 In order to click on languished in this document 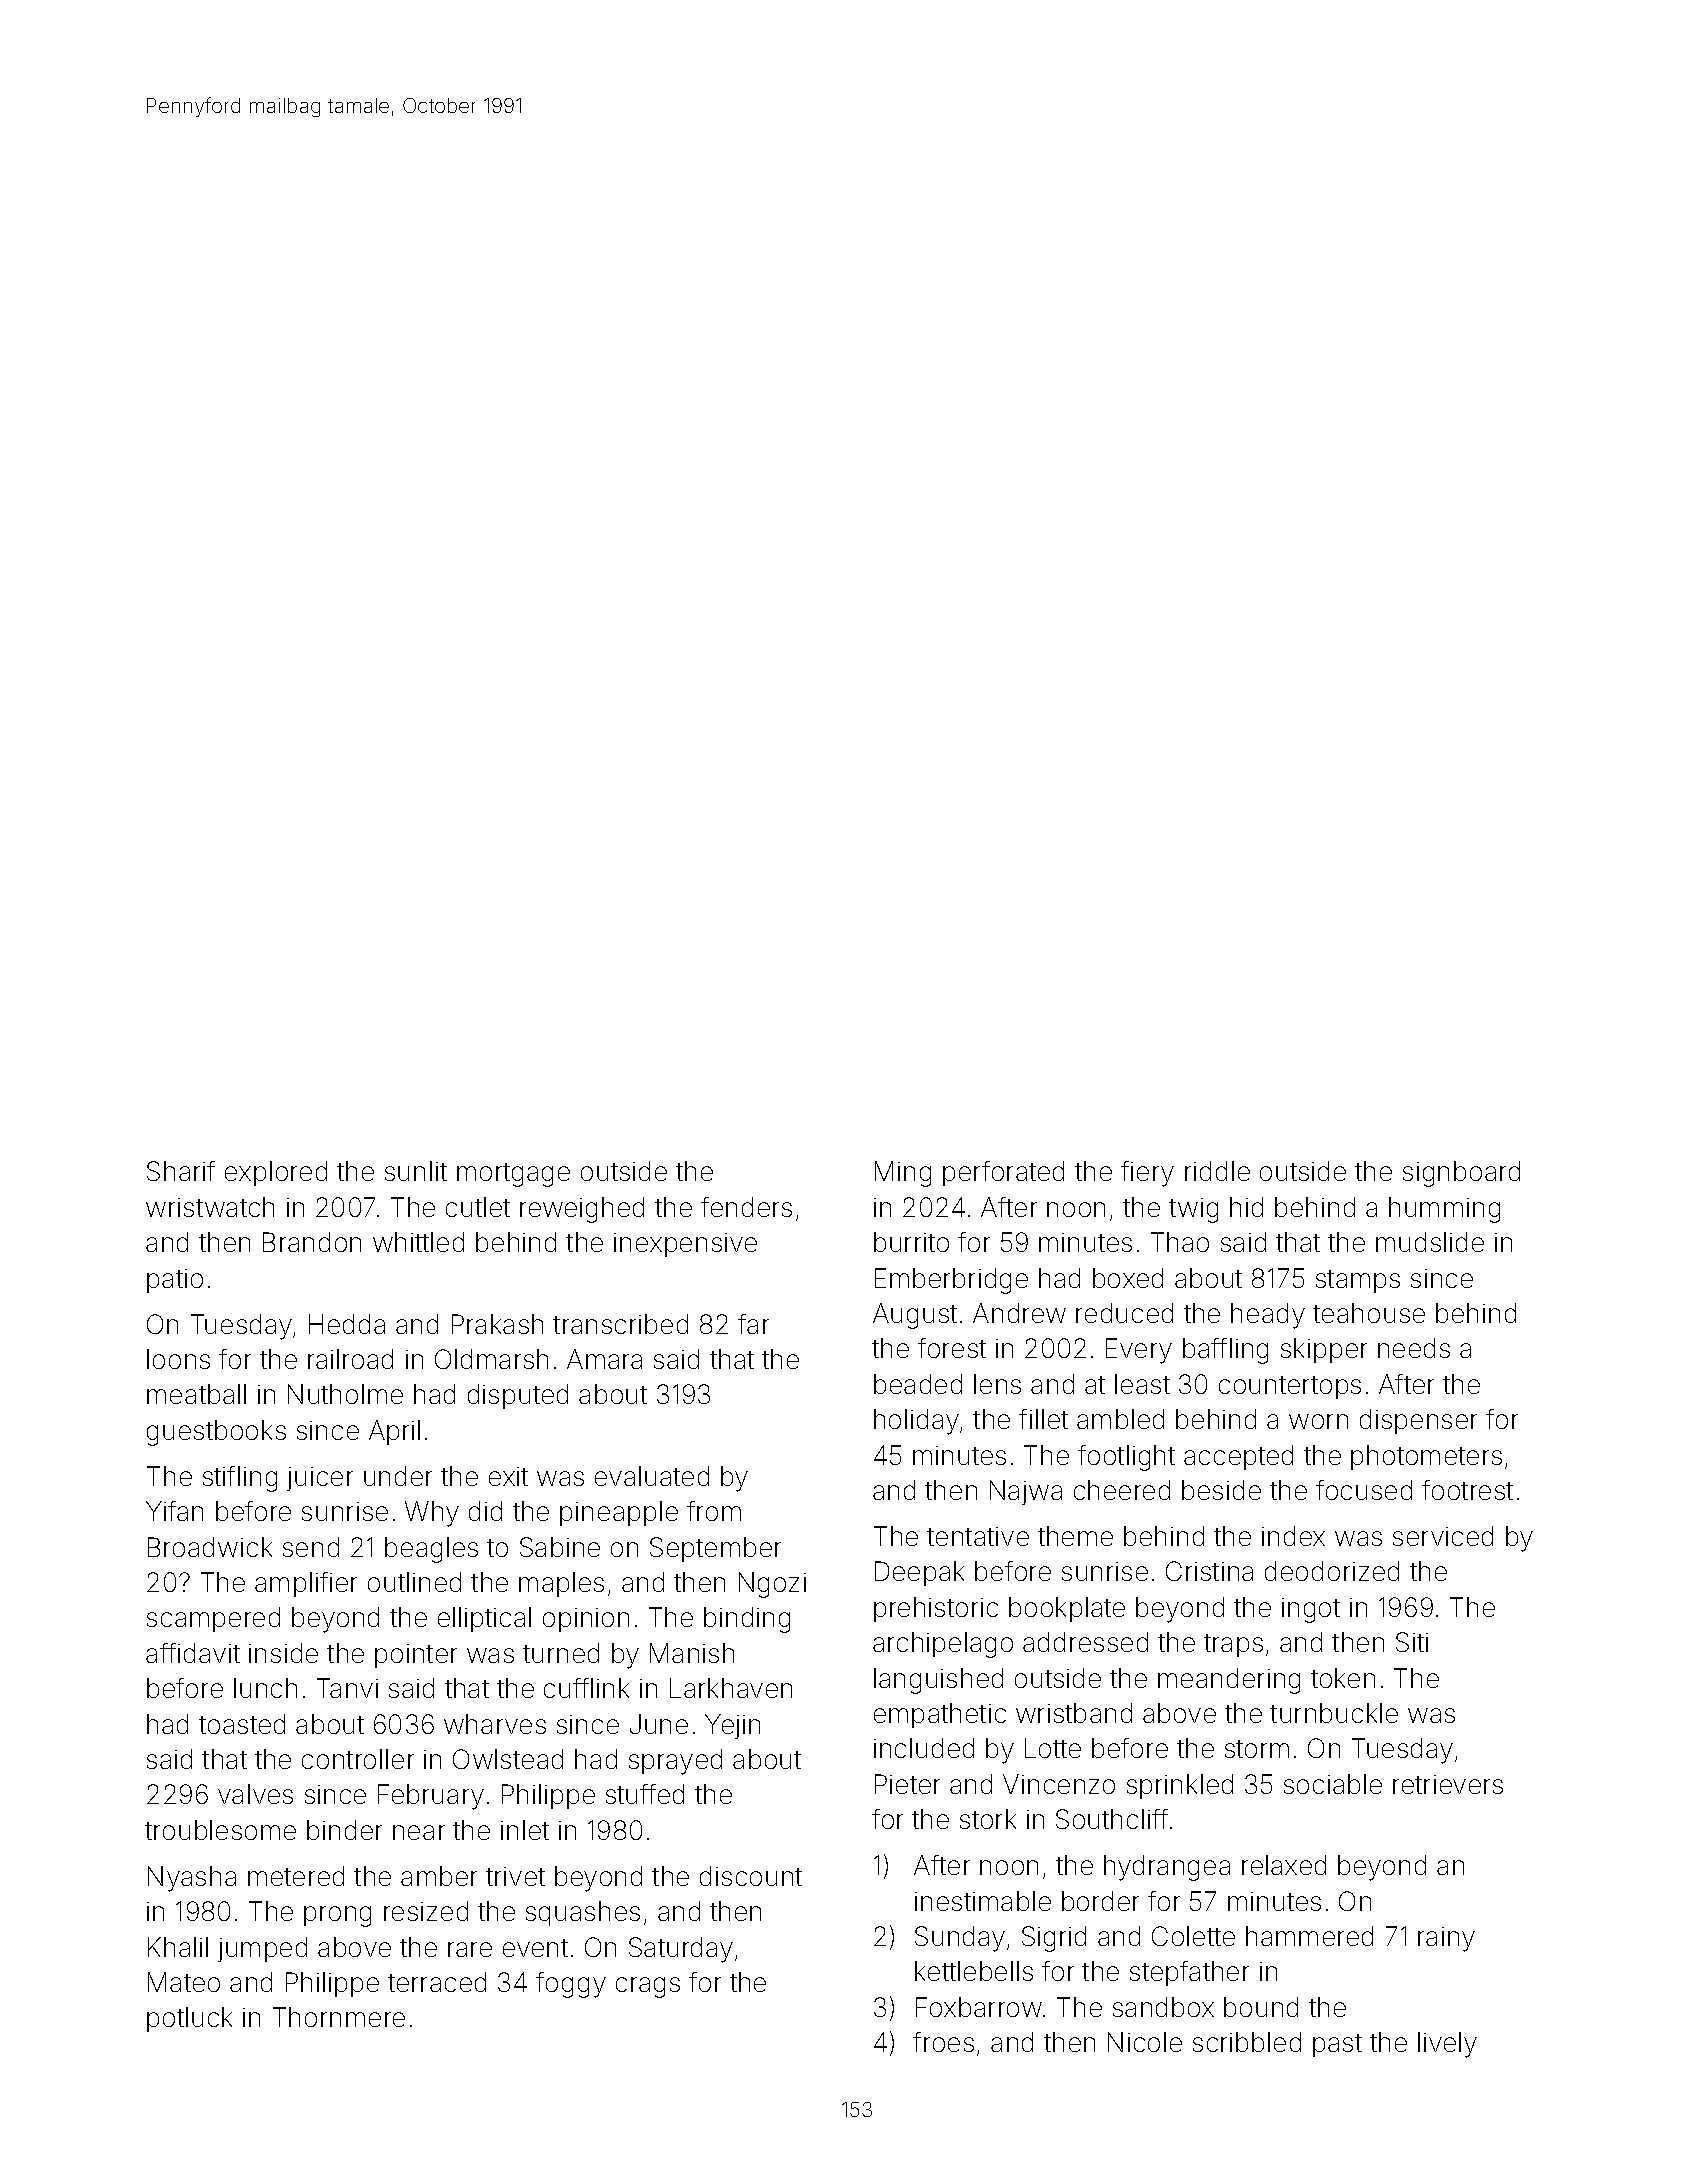, I will do `click(938, 1681)`.
